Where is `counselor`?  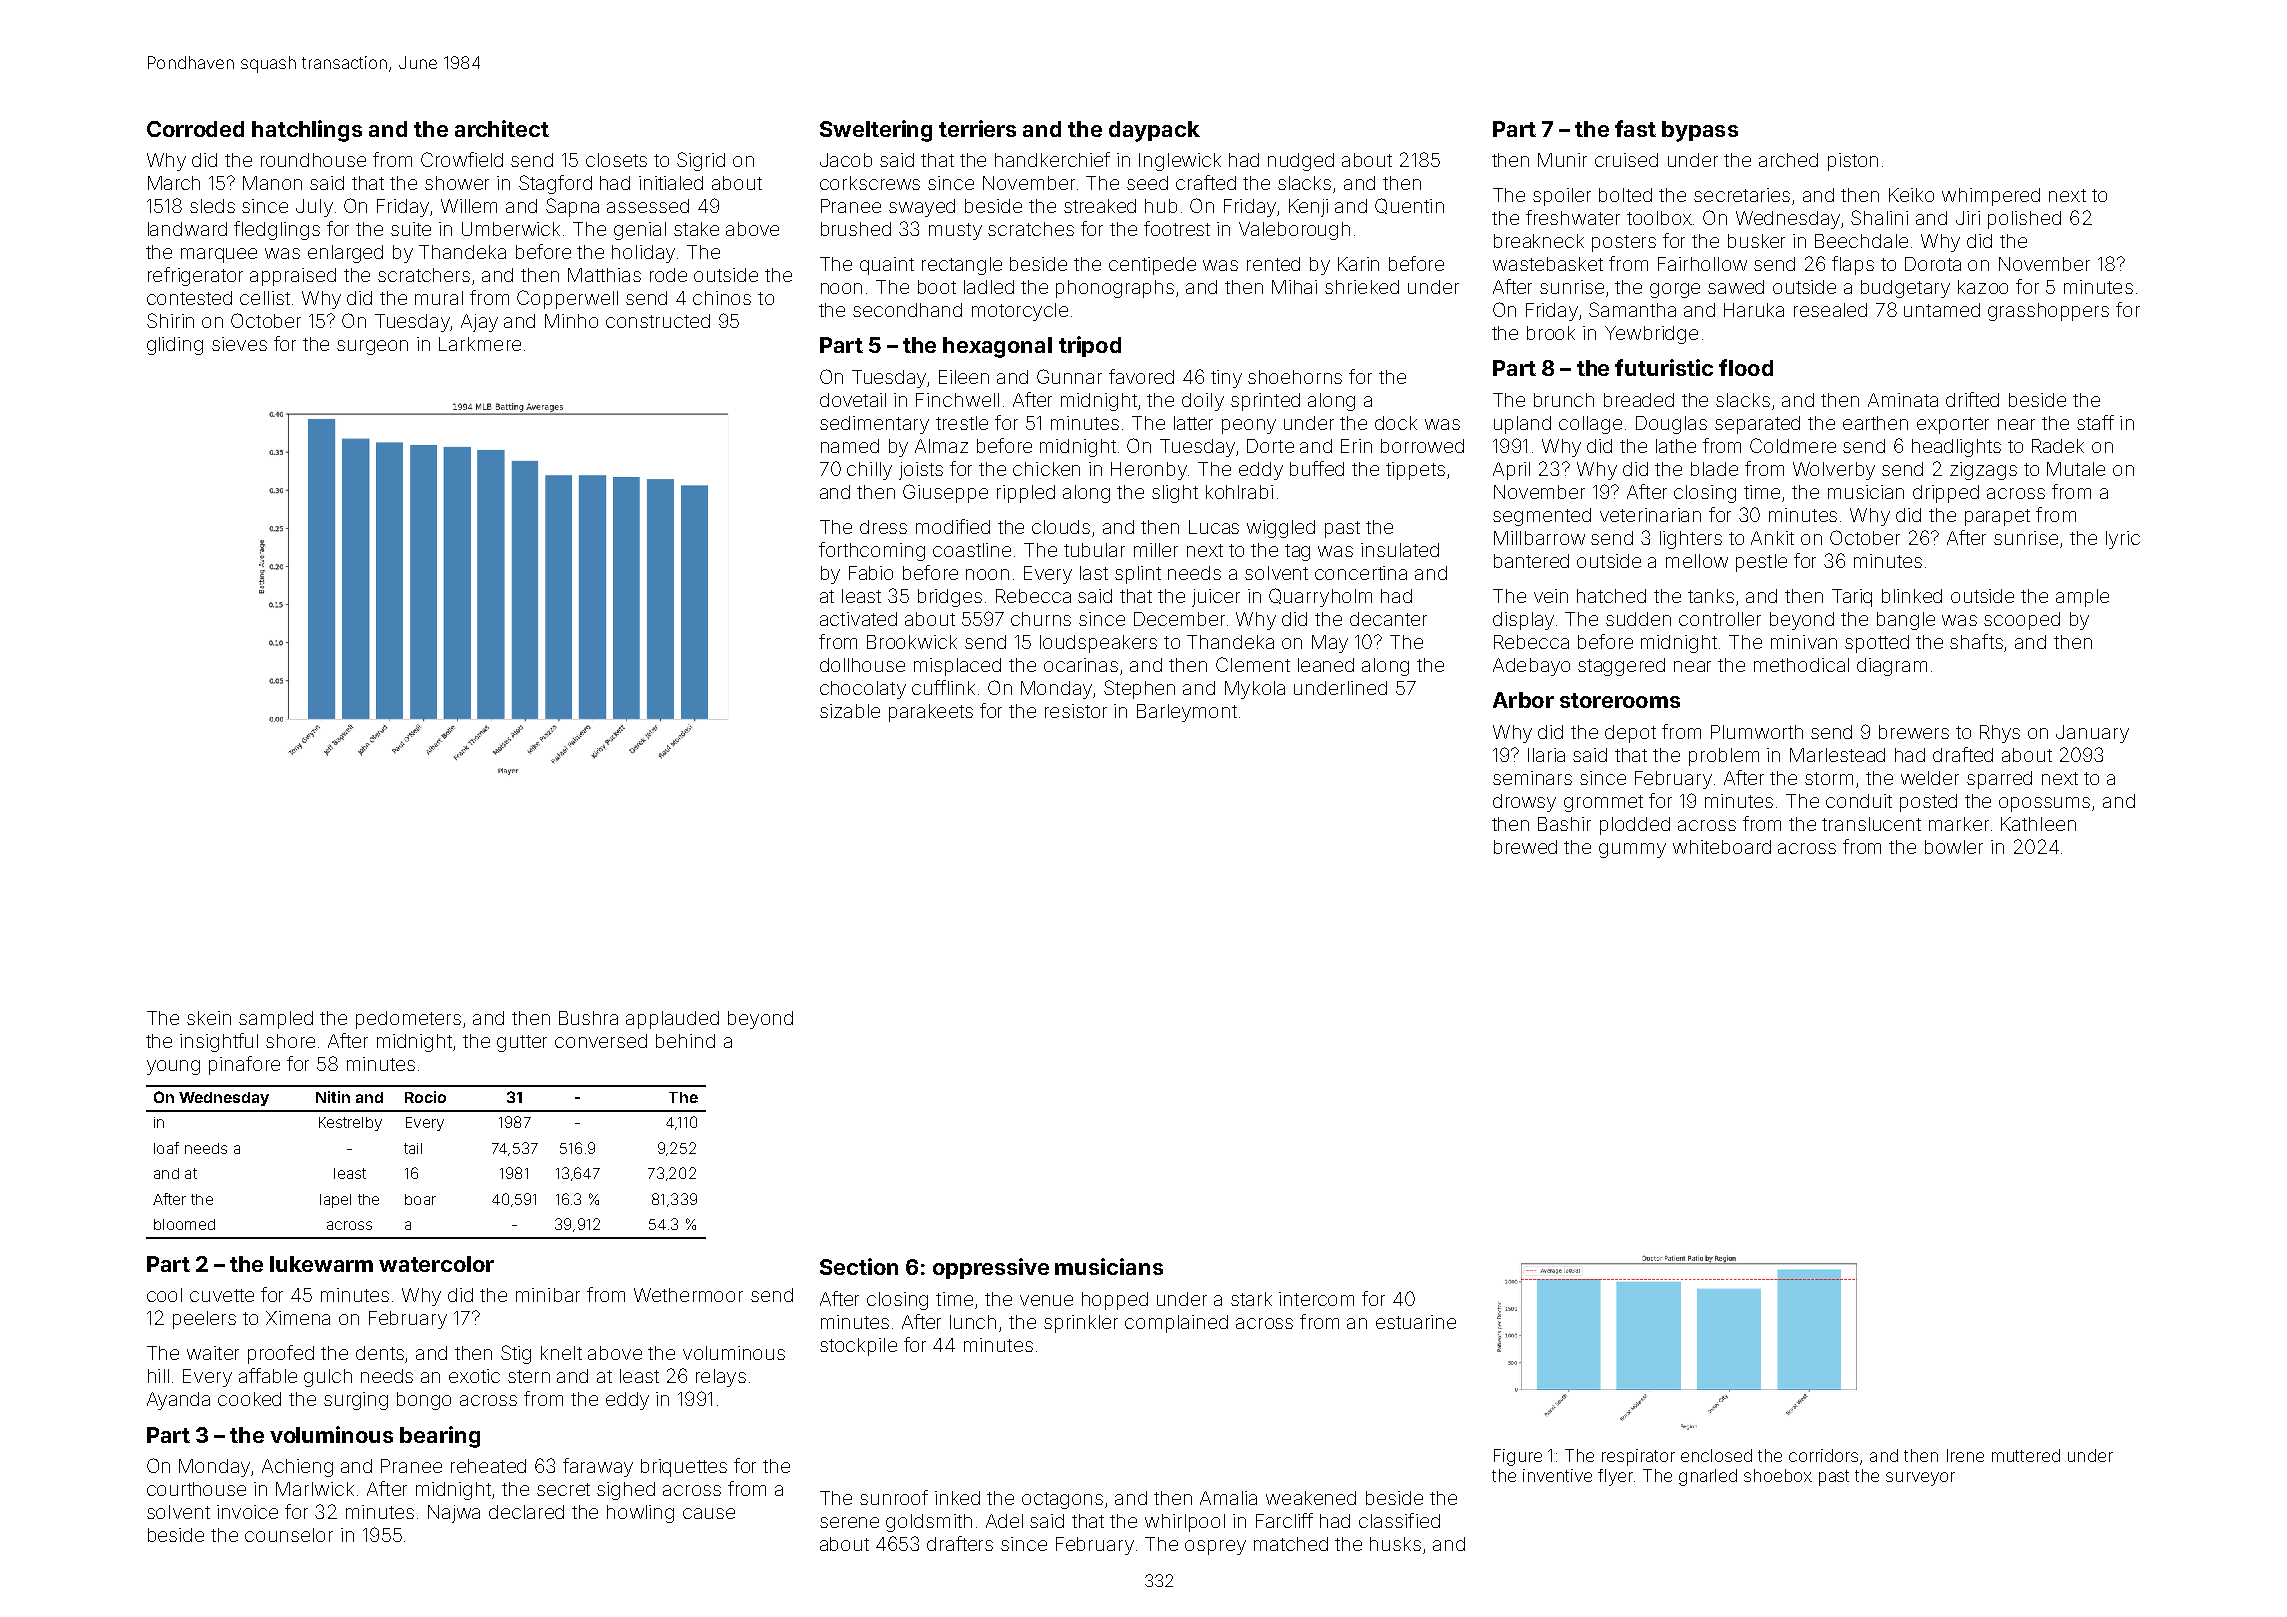 counselor is located at coordinates (289, 1535).
